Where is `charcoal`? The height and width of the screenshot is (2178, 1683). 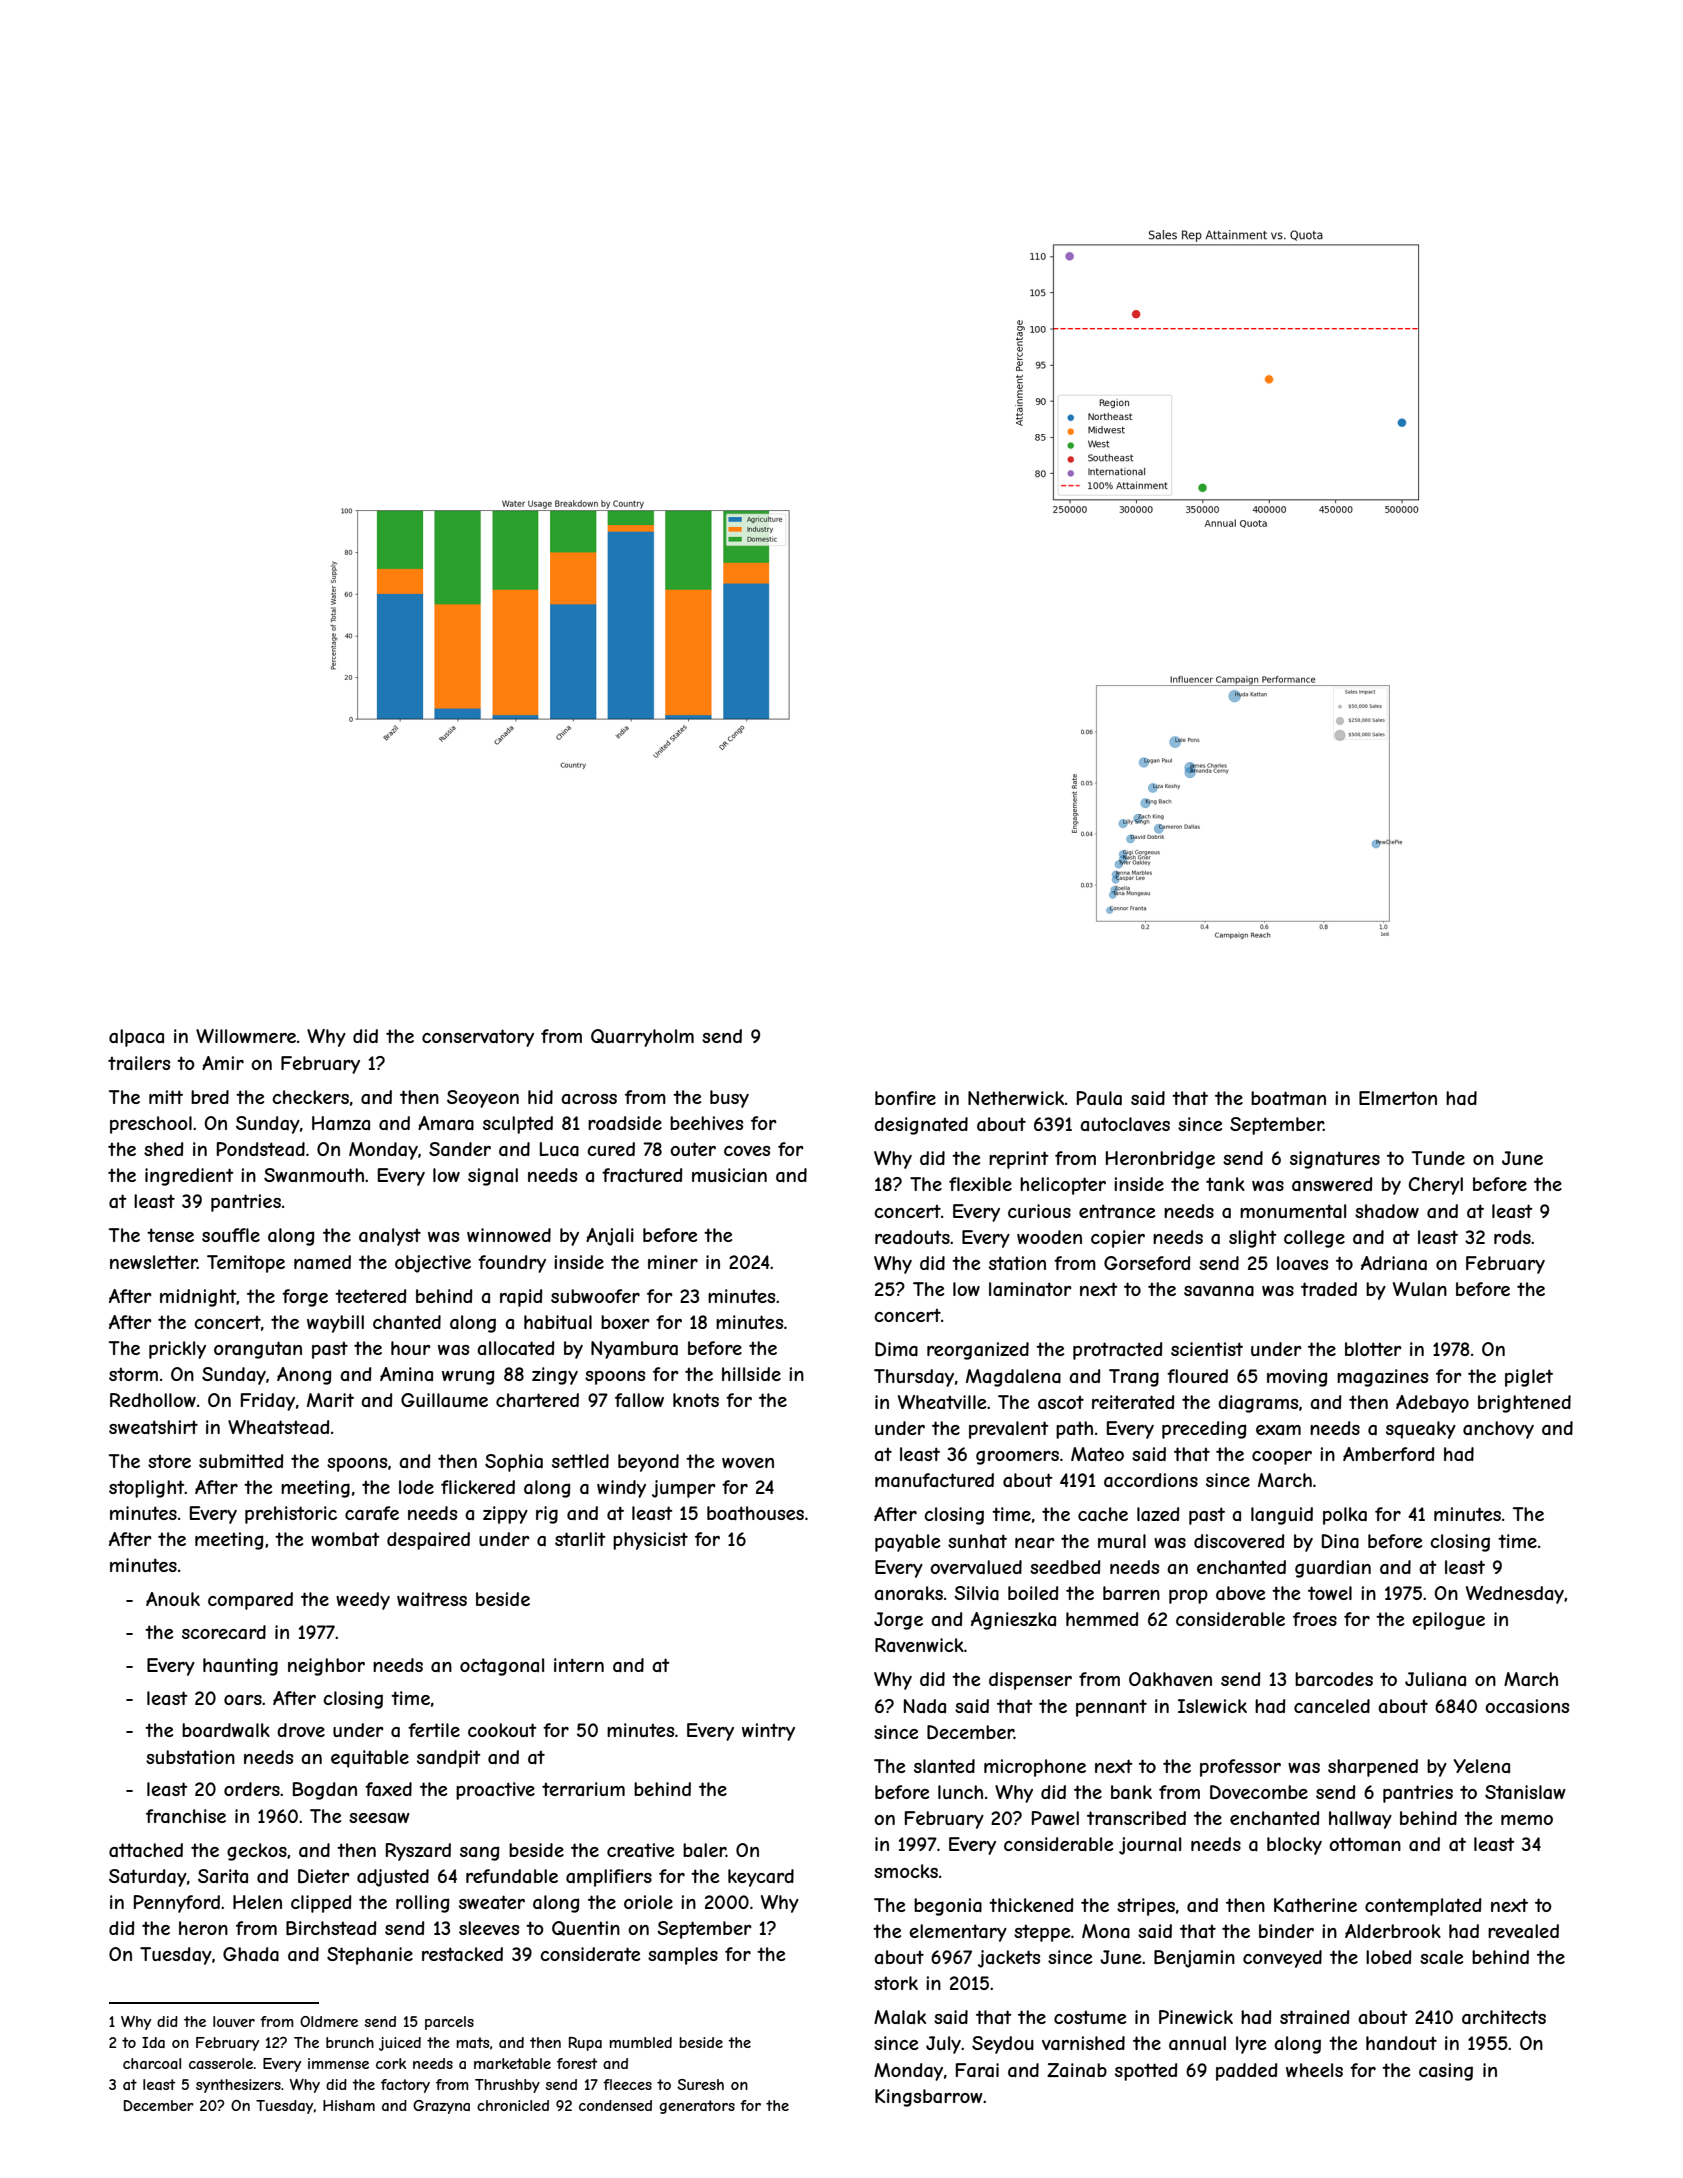
charcoal is located at coordinates (152, 2063).
